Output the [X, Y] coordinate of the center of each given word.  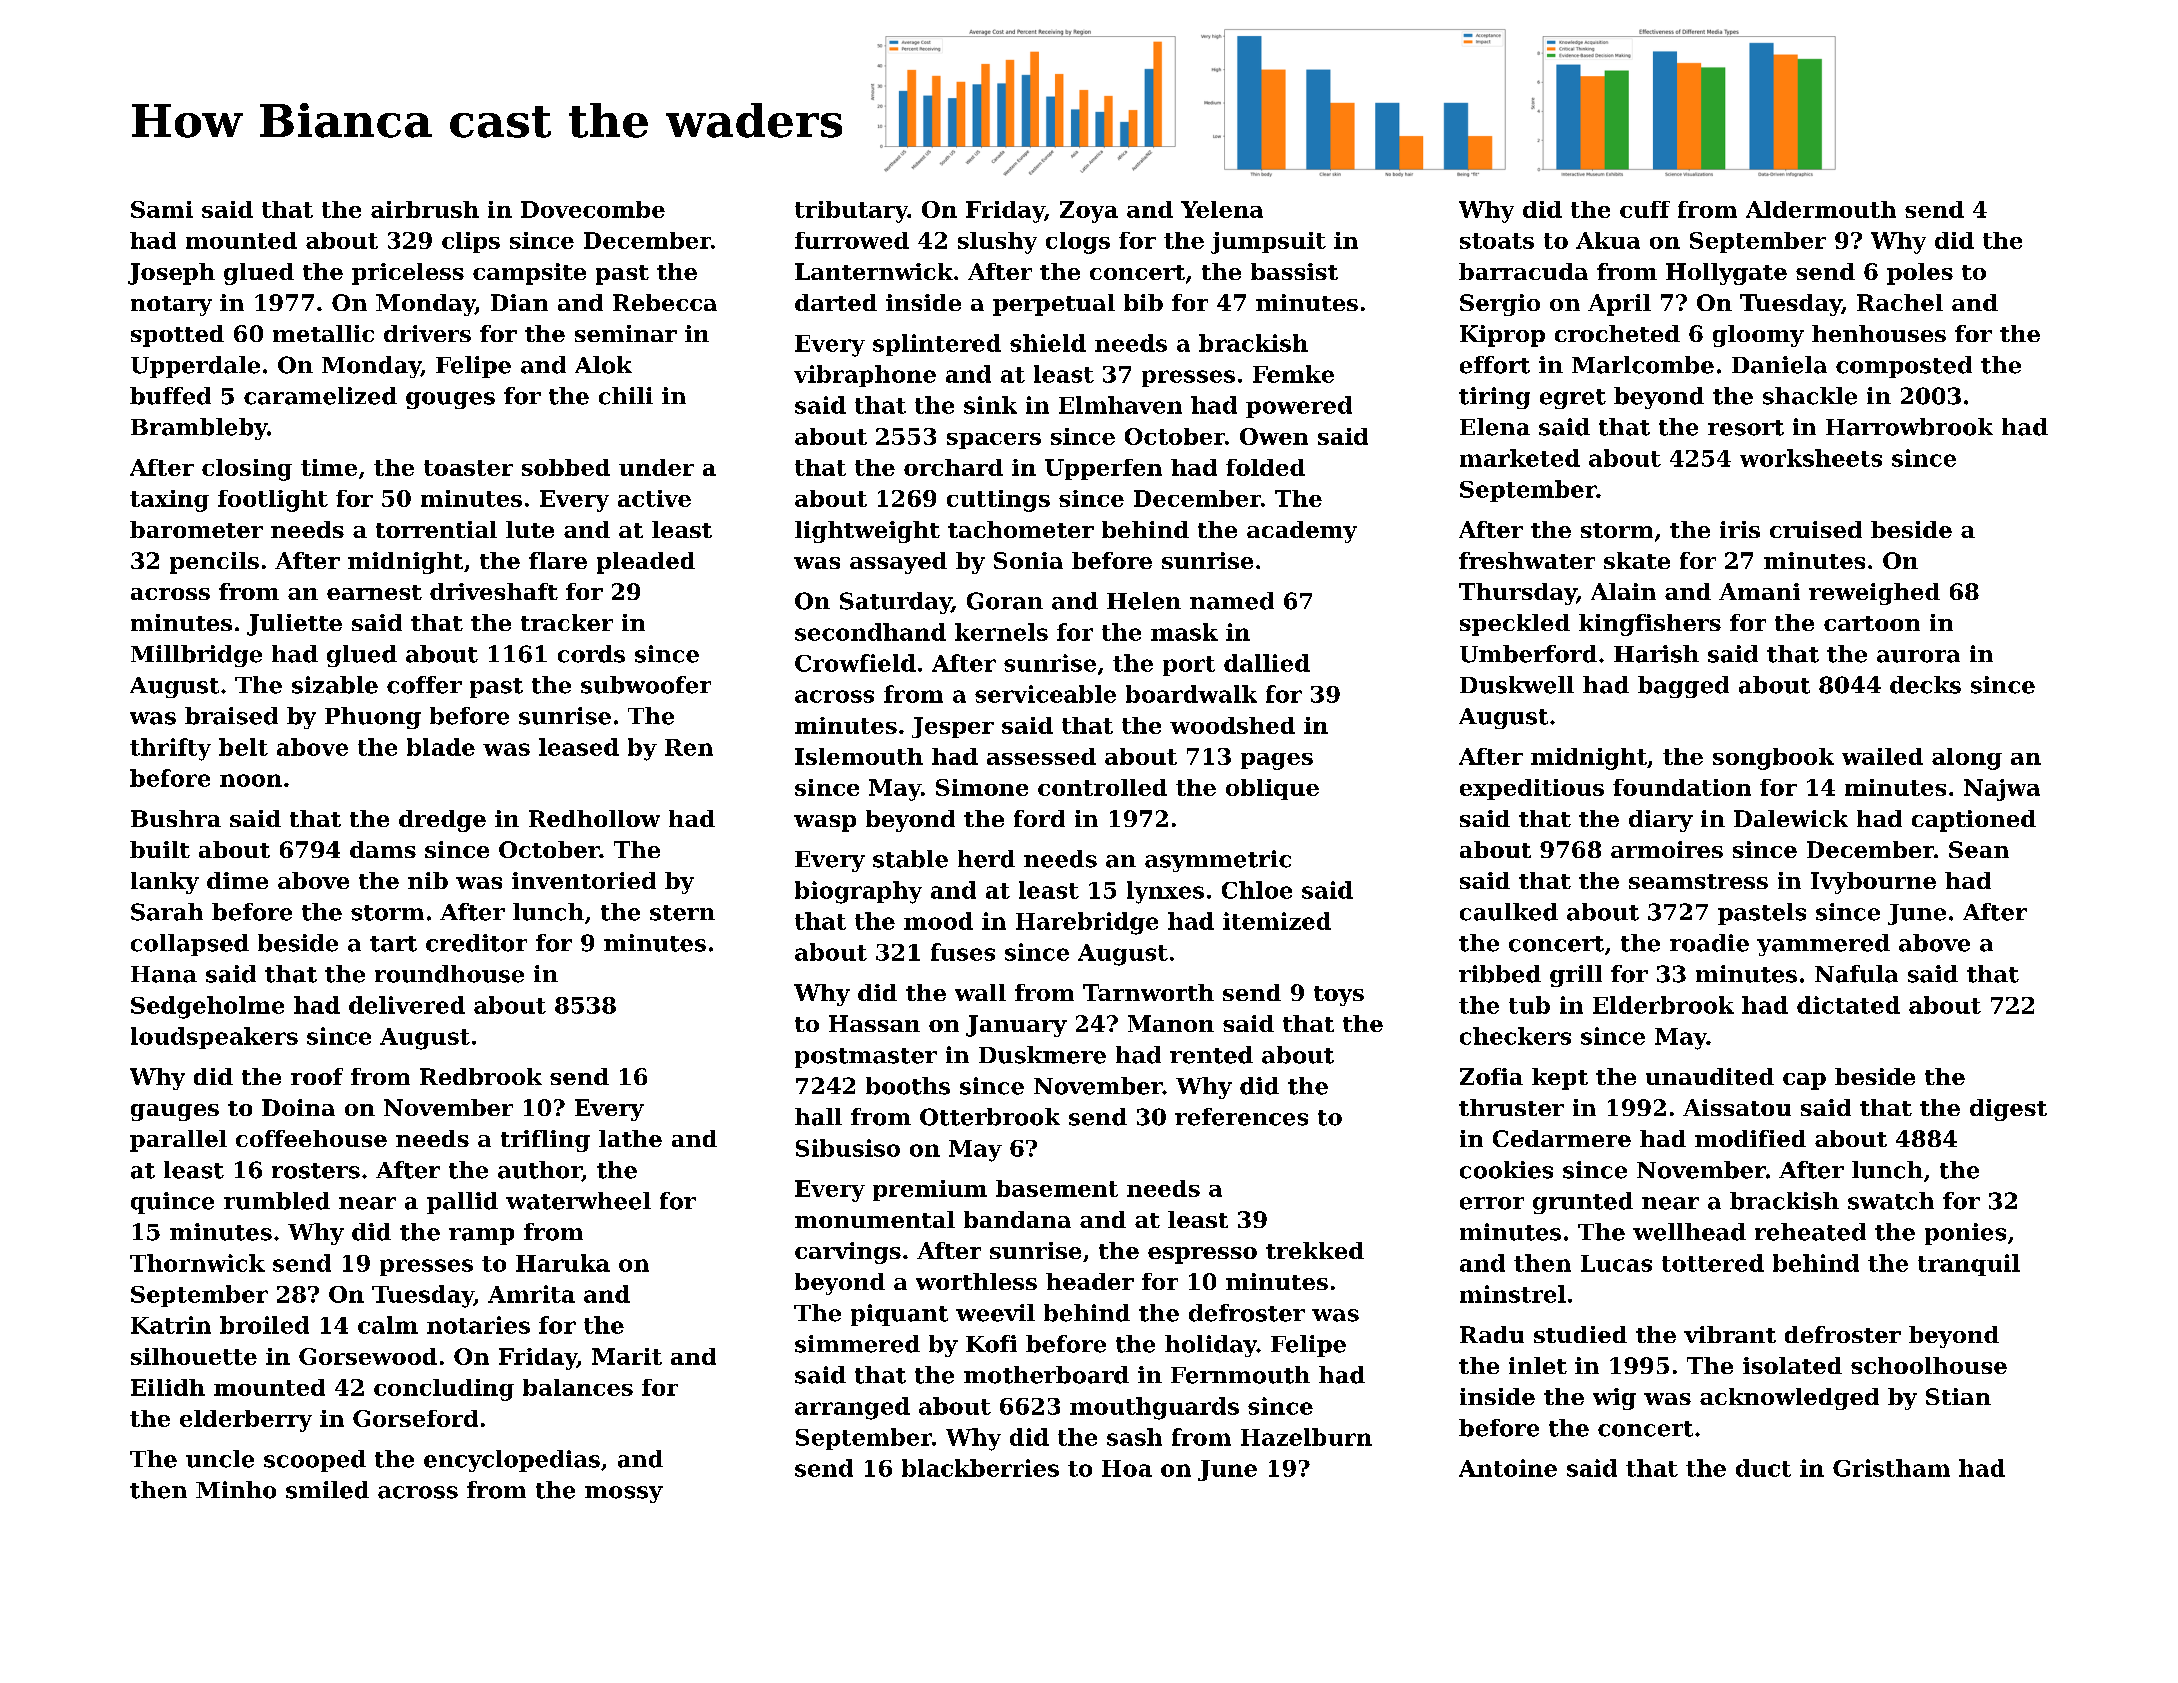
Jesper [953, 727]
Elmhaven [1120, 405]
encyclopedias [512, 1461]
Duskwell [1517, 685]
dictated [1848, 1005]
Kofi [991, 1344]
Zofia [1491, 1076]
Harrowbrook [1909, 427]
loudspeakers [214, 1038]
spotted [177, 336]
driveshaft [494, 591]
